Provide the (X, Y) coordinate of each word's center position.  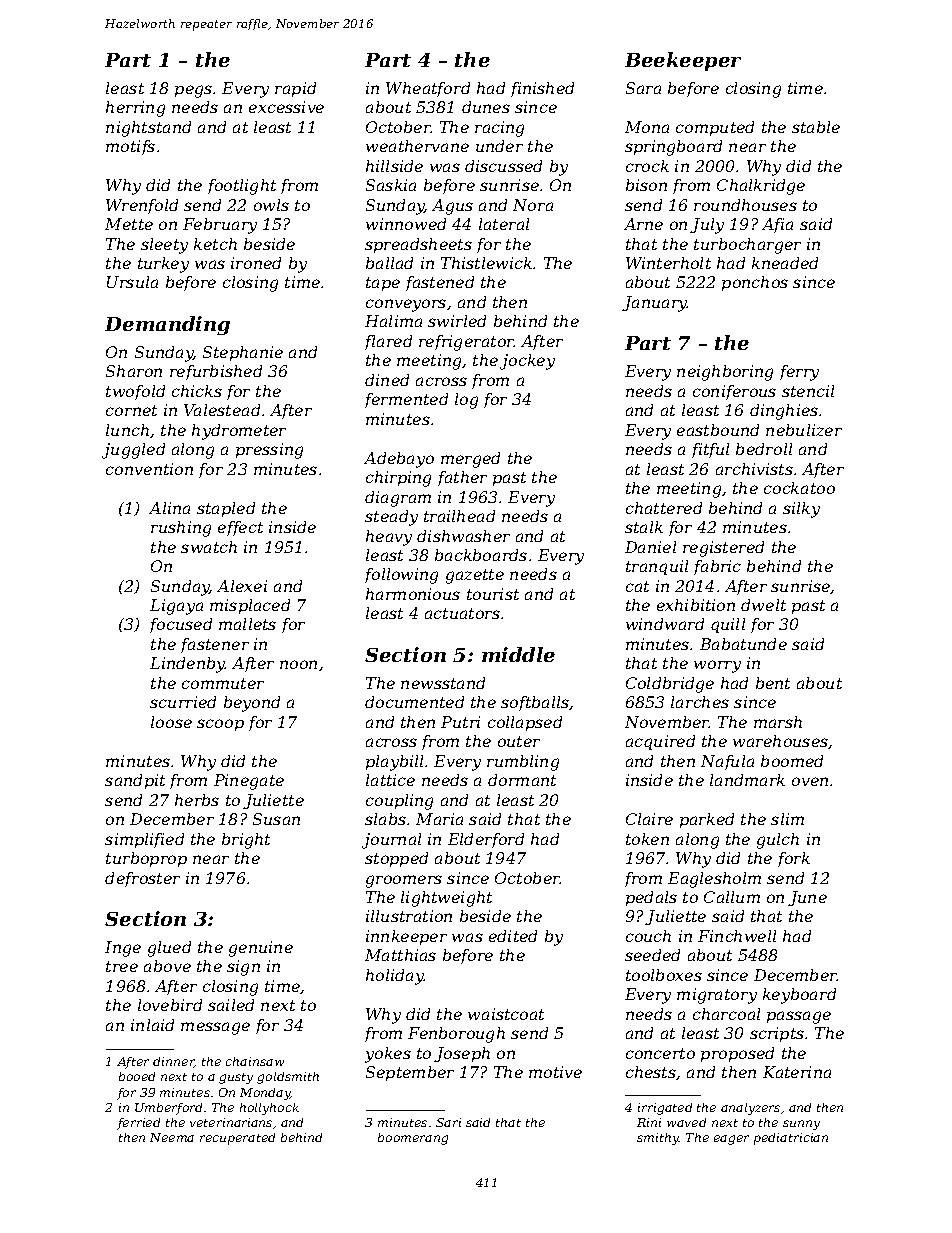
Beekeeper (683, 61)
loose (171, 722)
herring (135, 109)
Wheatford (428, 89)
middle (518, 654)
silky (801, 510)
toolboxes (664, 975)
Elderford (486, 840)
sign (243, 968)
